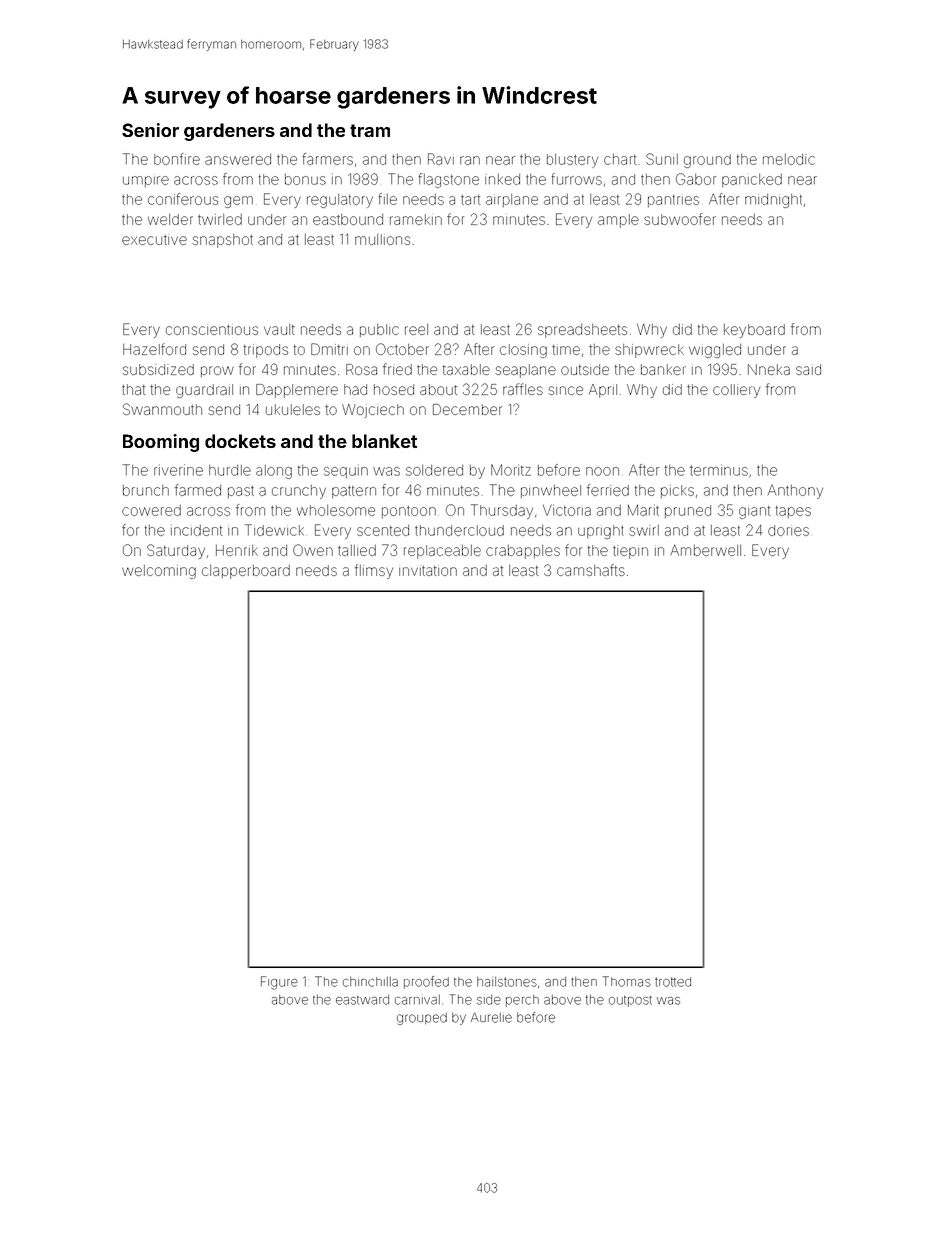  What do you see at coordinates (362, 1000) in the document?
I see `eastward` at bounding box center [362, 1000].
